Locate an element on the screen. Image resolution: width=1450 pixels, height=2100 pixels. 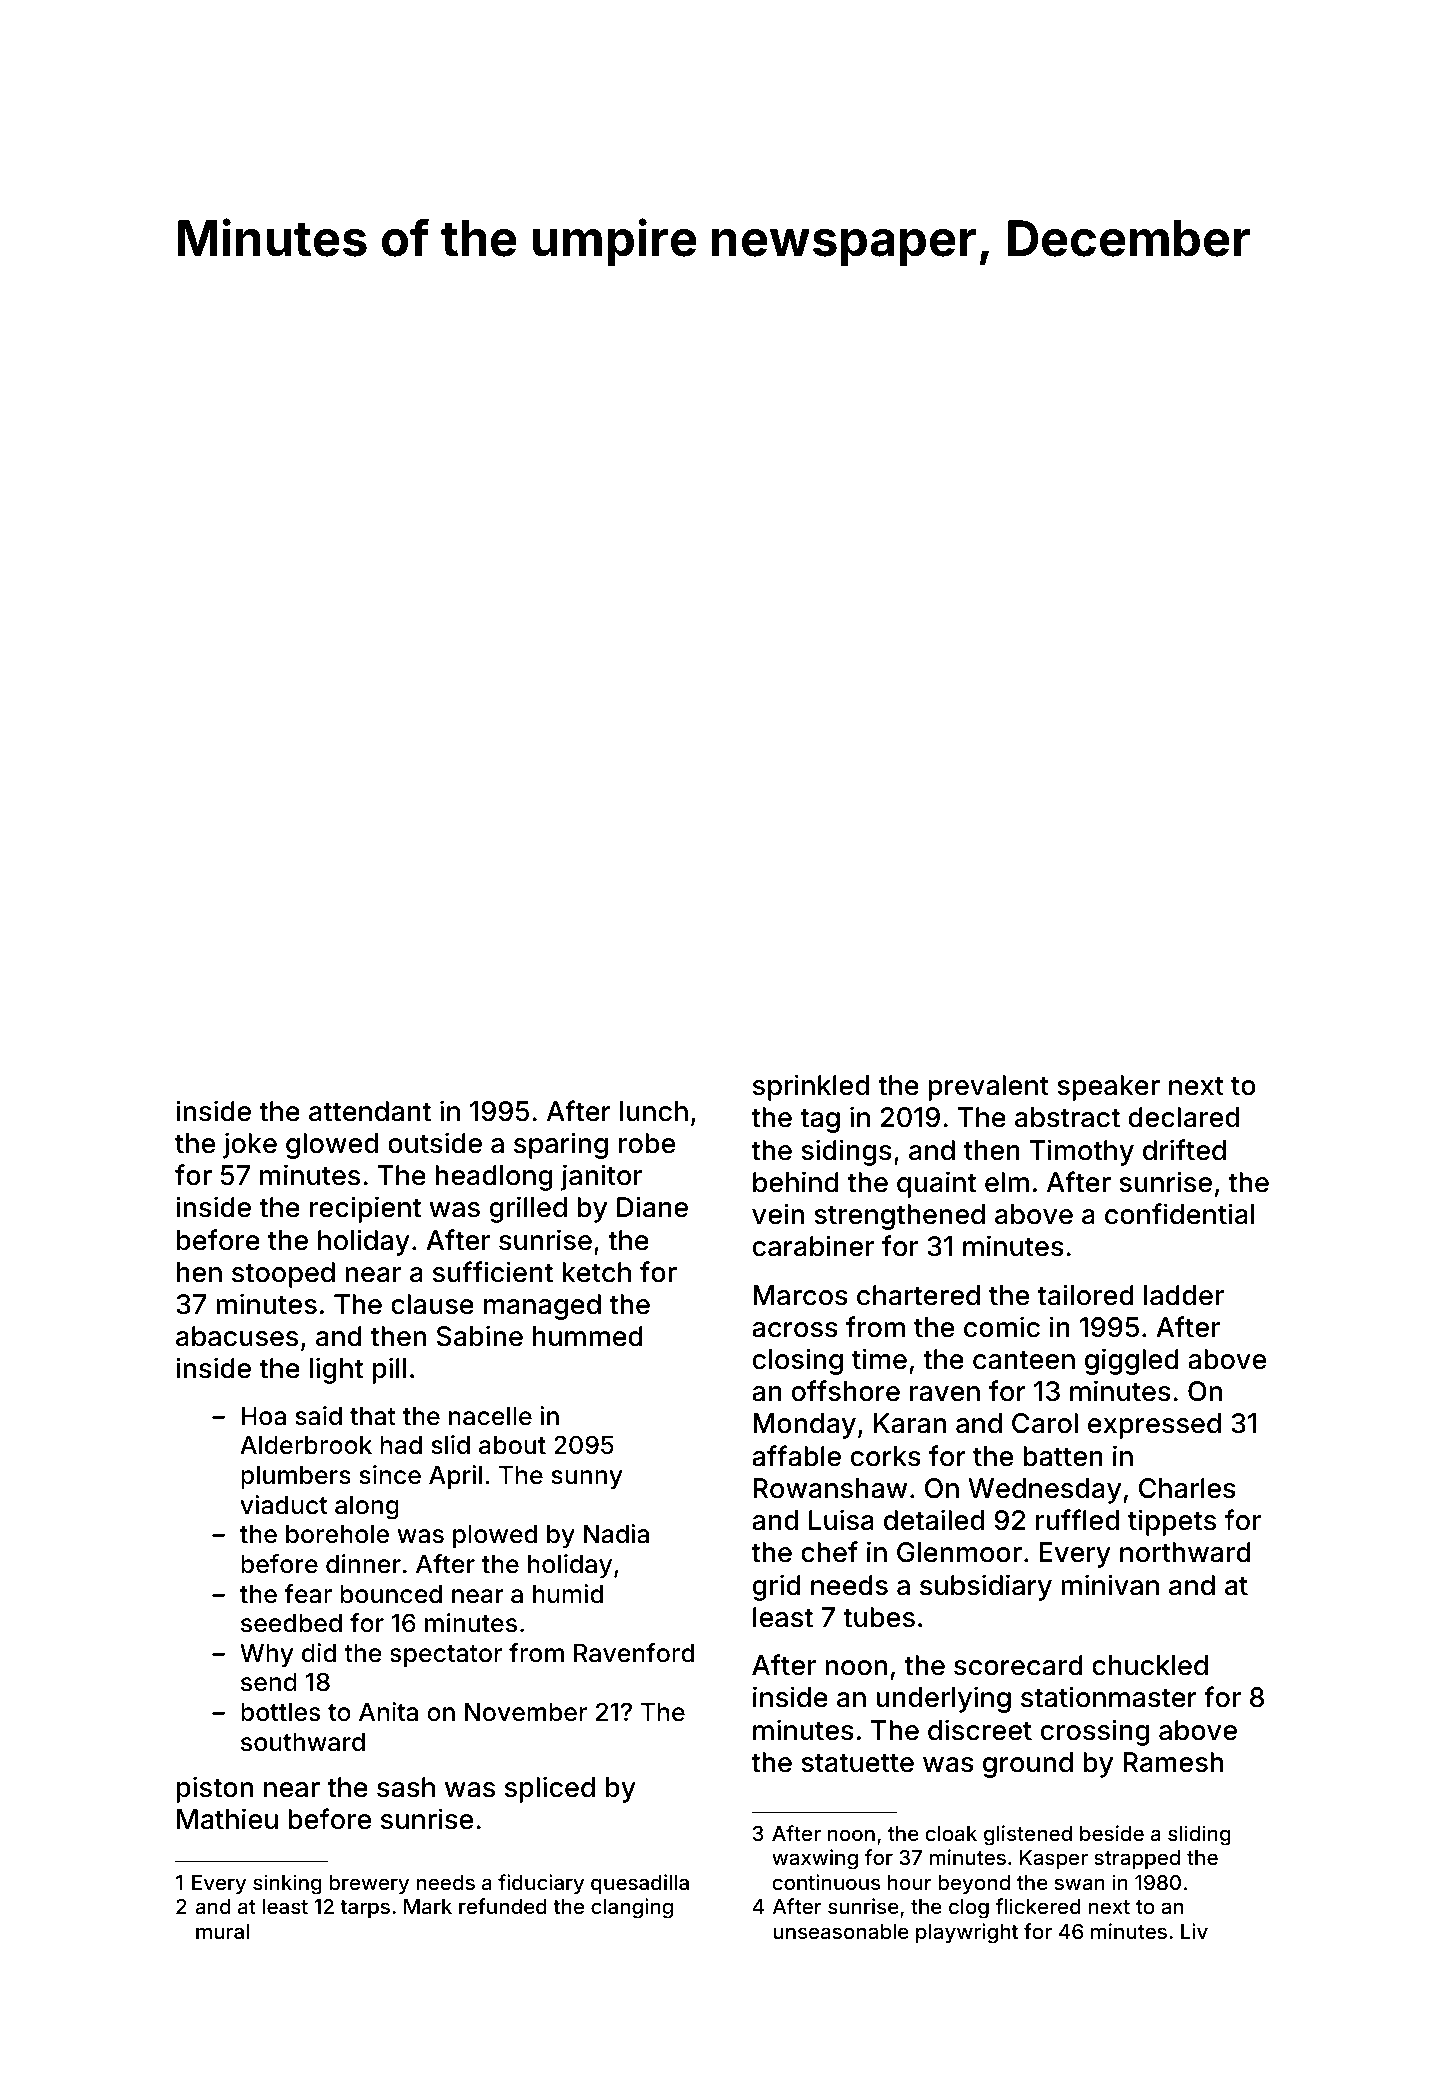
corks is located at coordinates (886, 1456).
